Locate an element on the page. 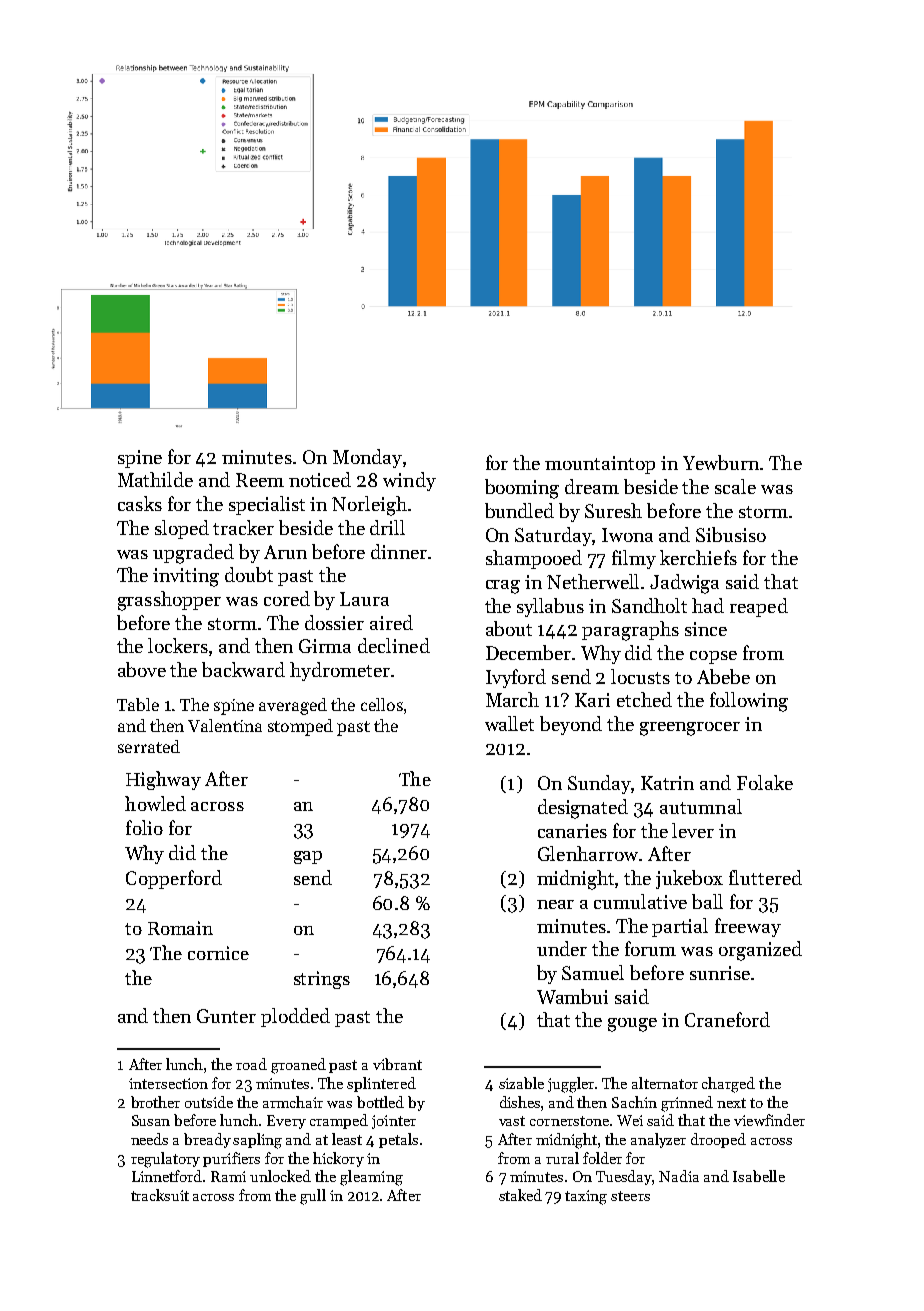 The width and height of the document is (924, 1311). near is located at coordinates (555, 904).
